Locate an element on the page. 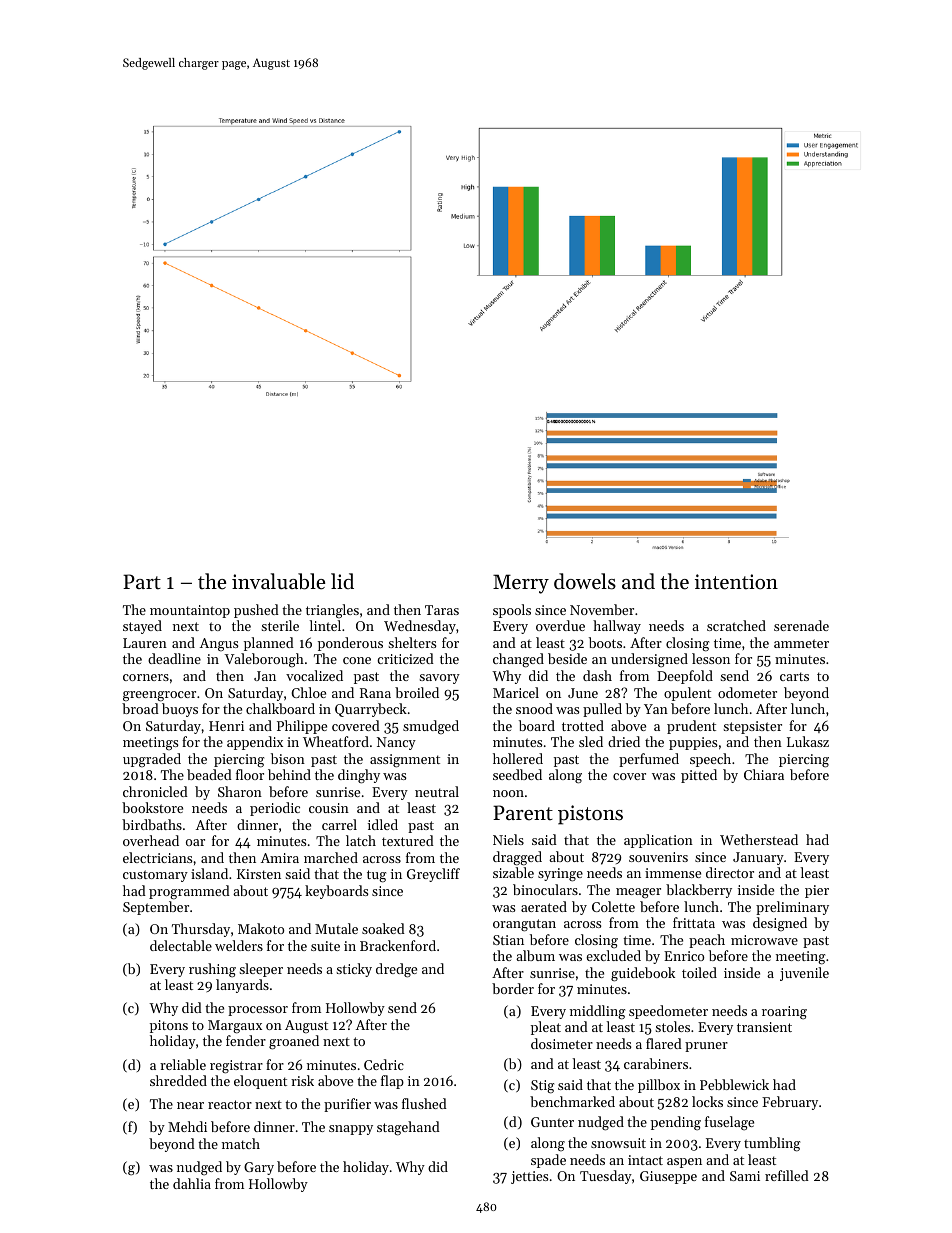  stoles is located at coordinates (672, 1026).
